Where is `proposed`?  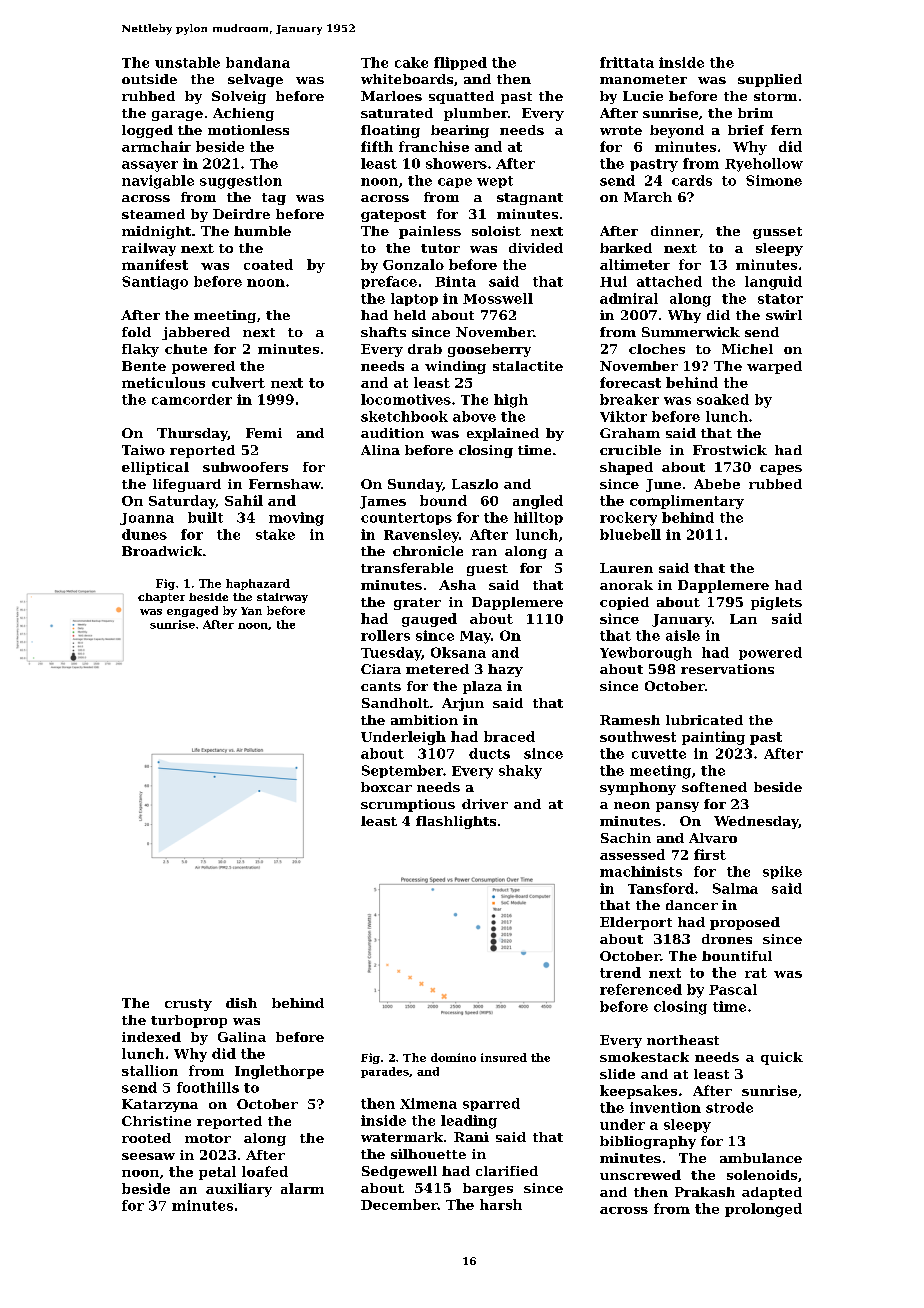 proposed is located at coordinates (745, 923).
